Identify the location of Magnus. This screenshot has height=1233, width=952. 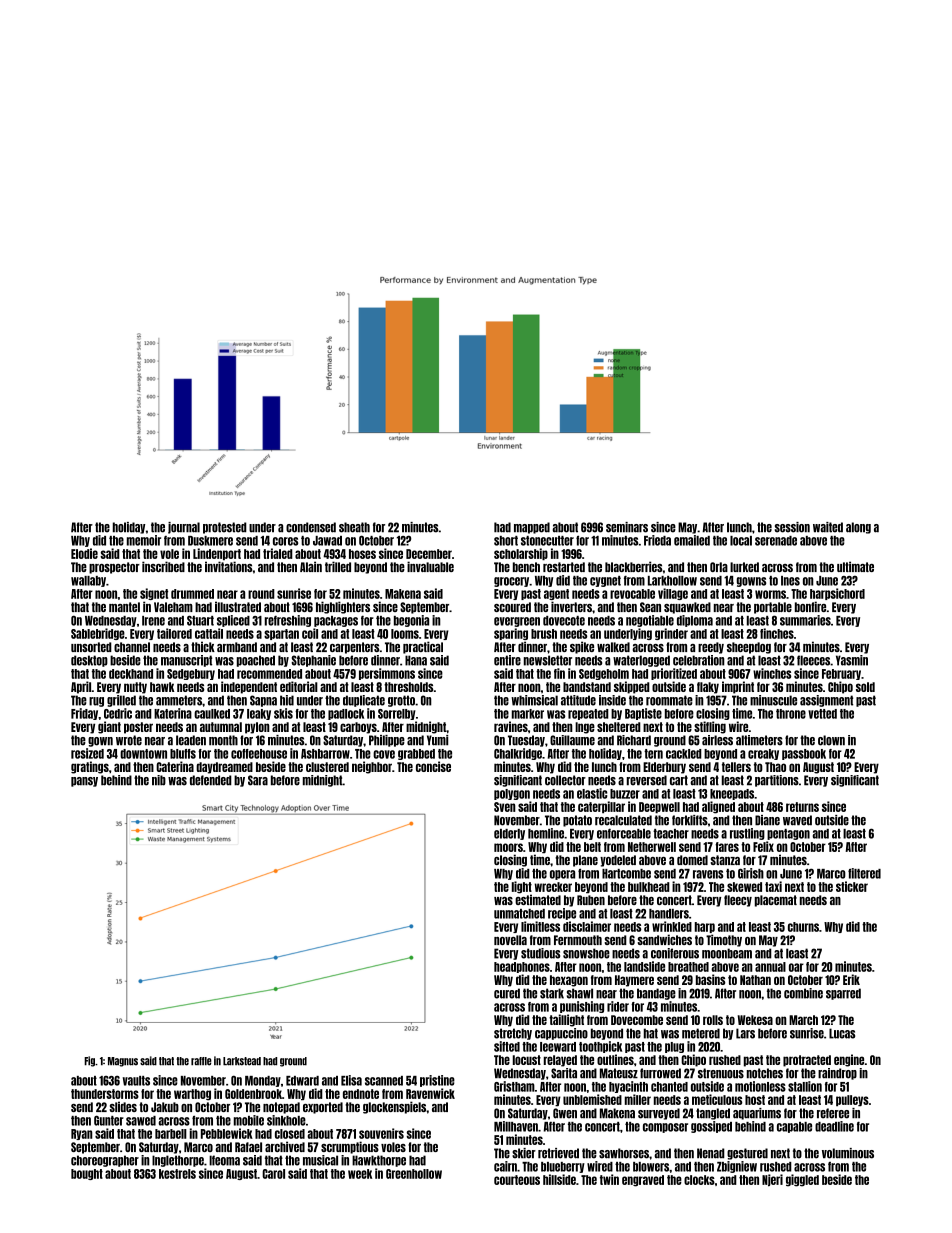
(123, 1062).
